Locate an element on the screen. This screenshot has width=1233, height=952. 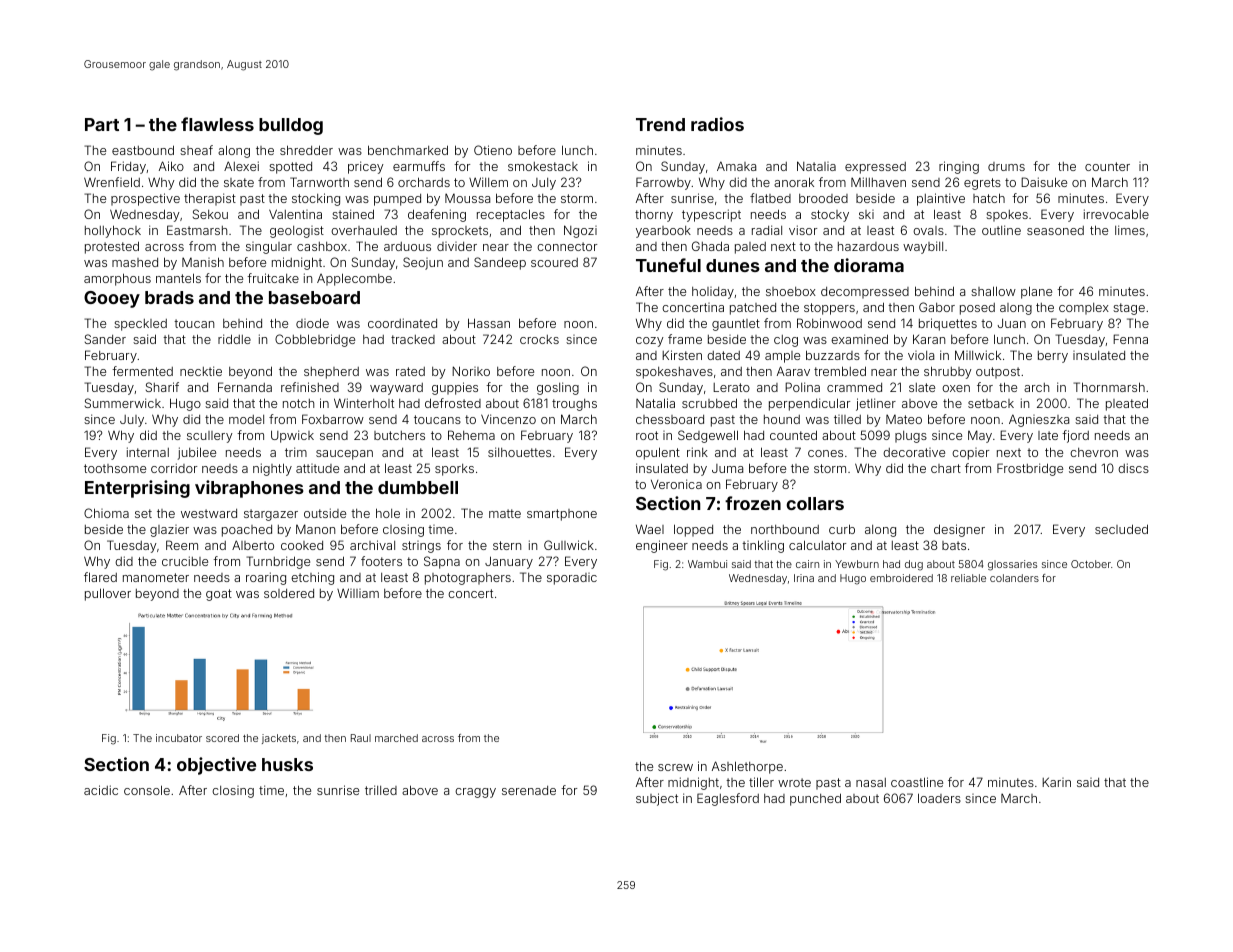
William is located at coordinates (358, 593).
